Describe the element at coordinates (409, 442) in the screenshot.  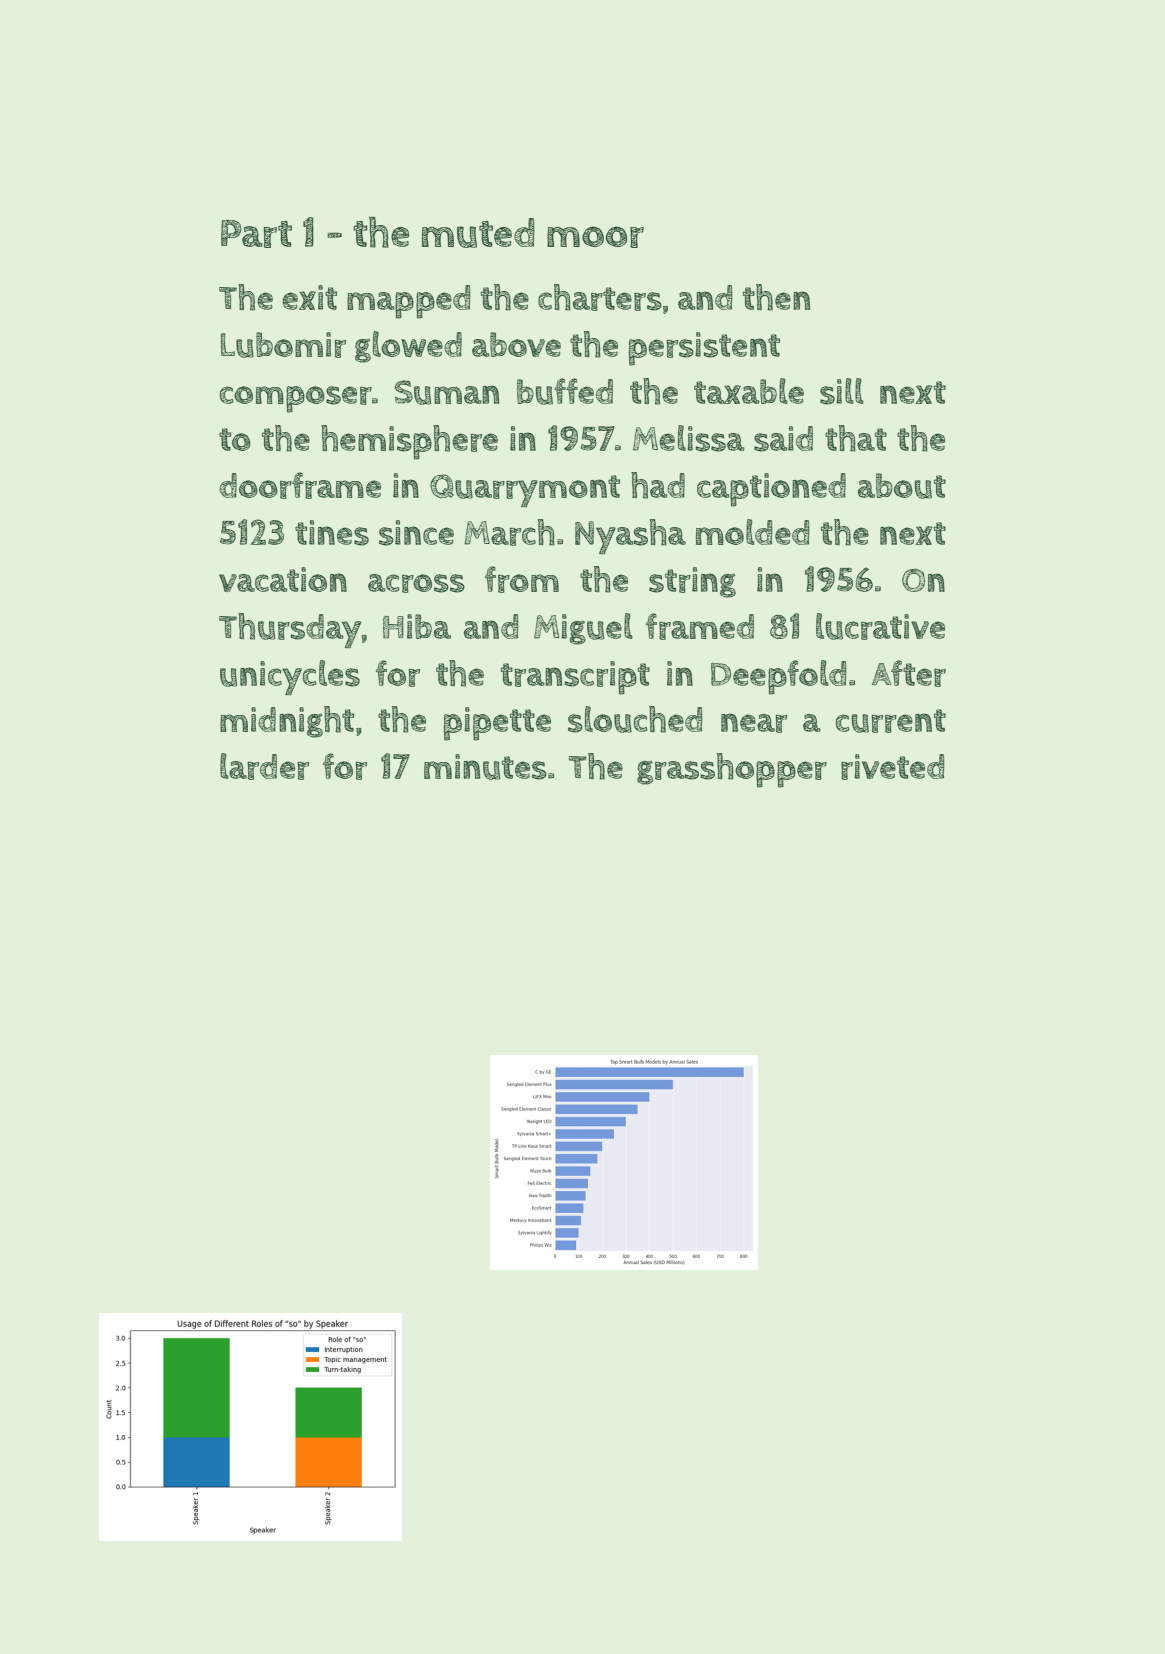
I see `hemisphere` at that location.
